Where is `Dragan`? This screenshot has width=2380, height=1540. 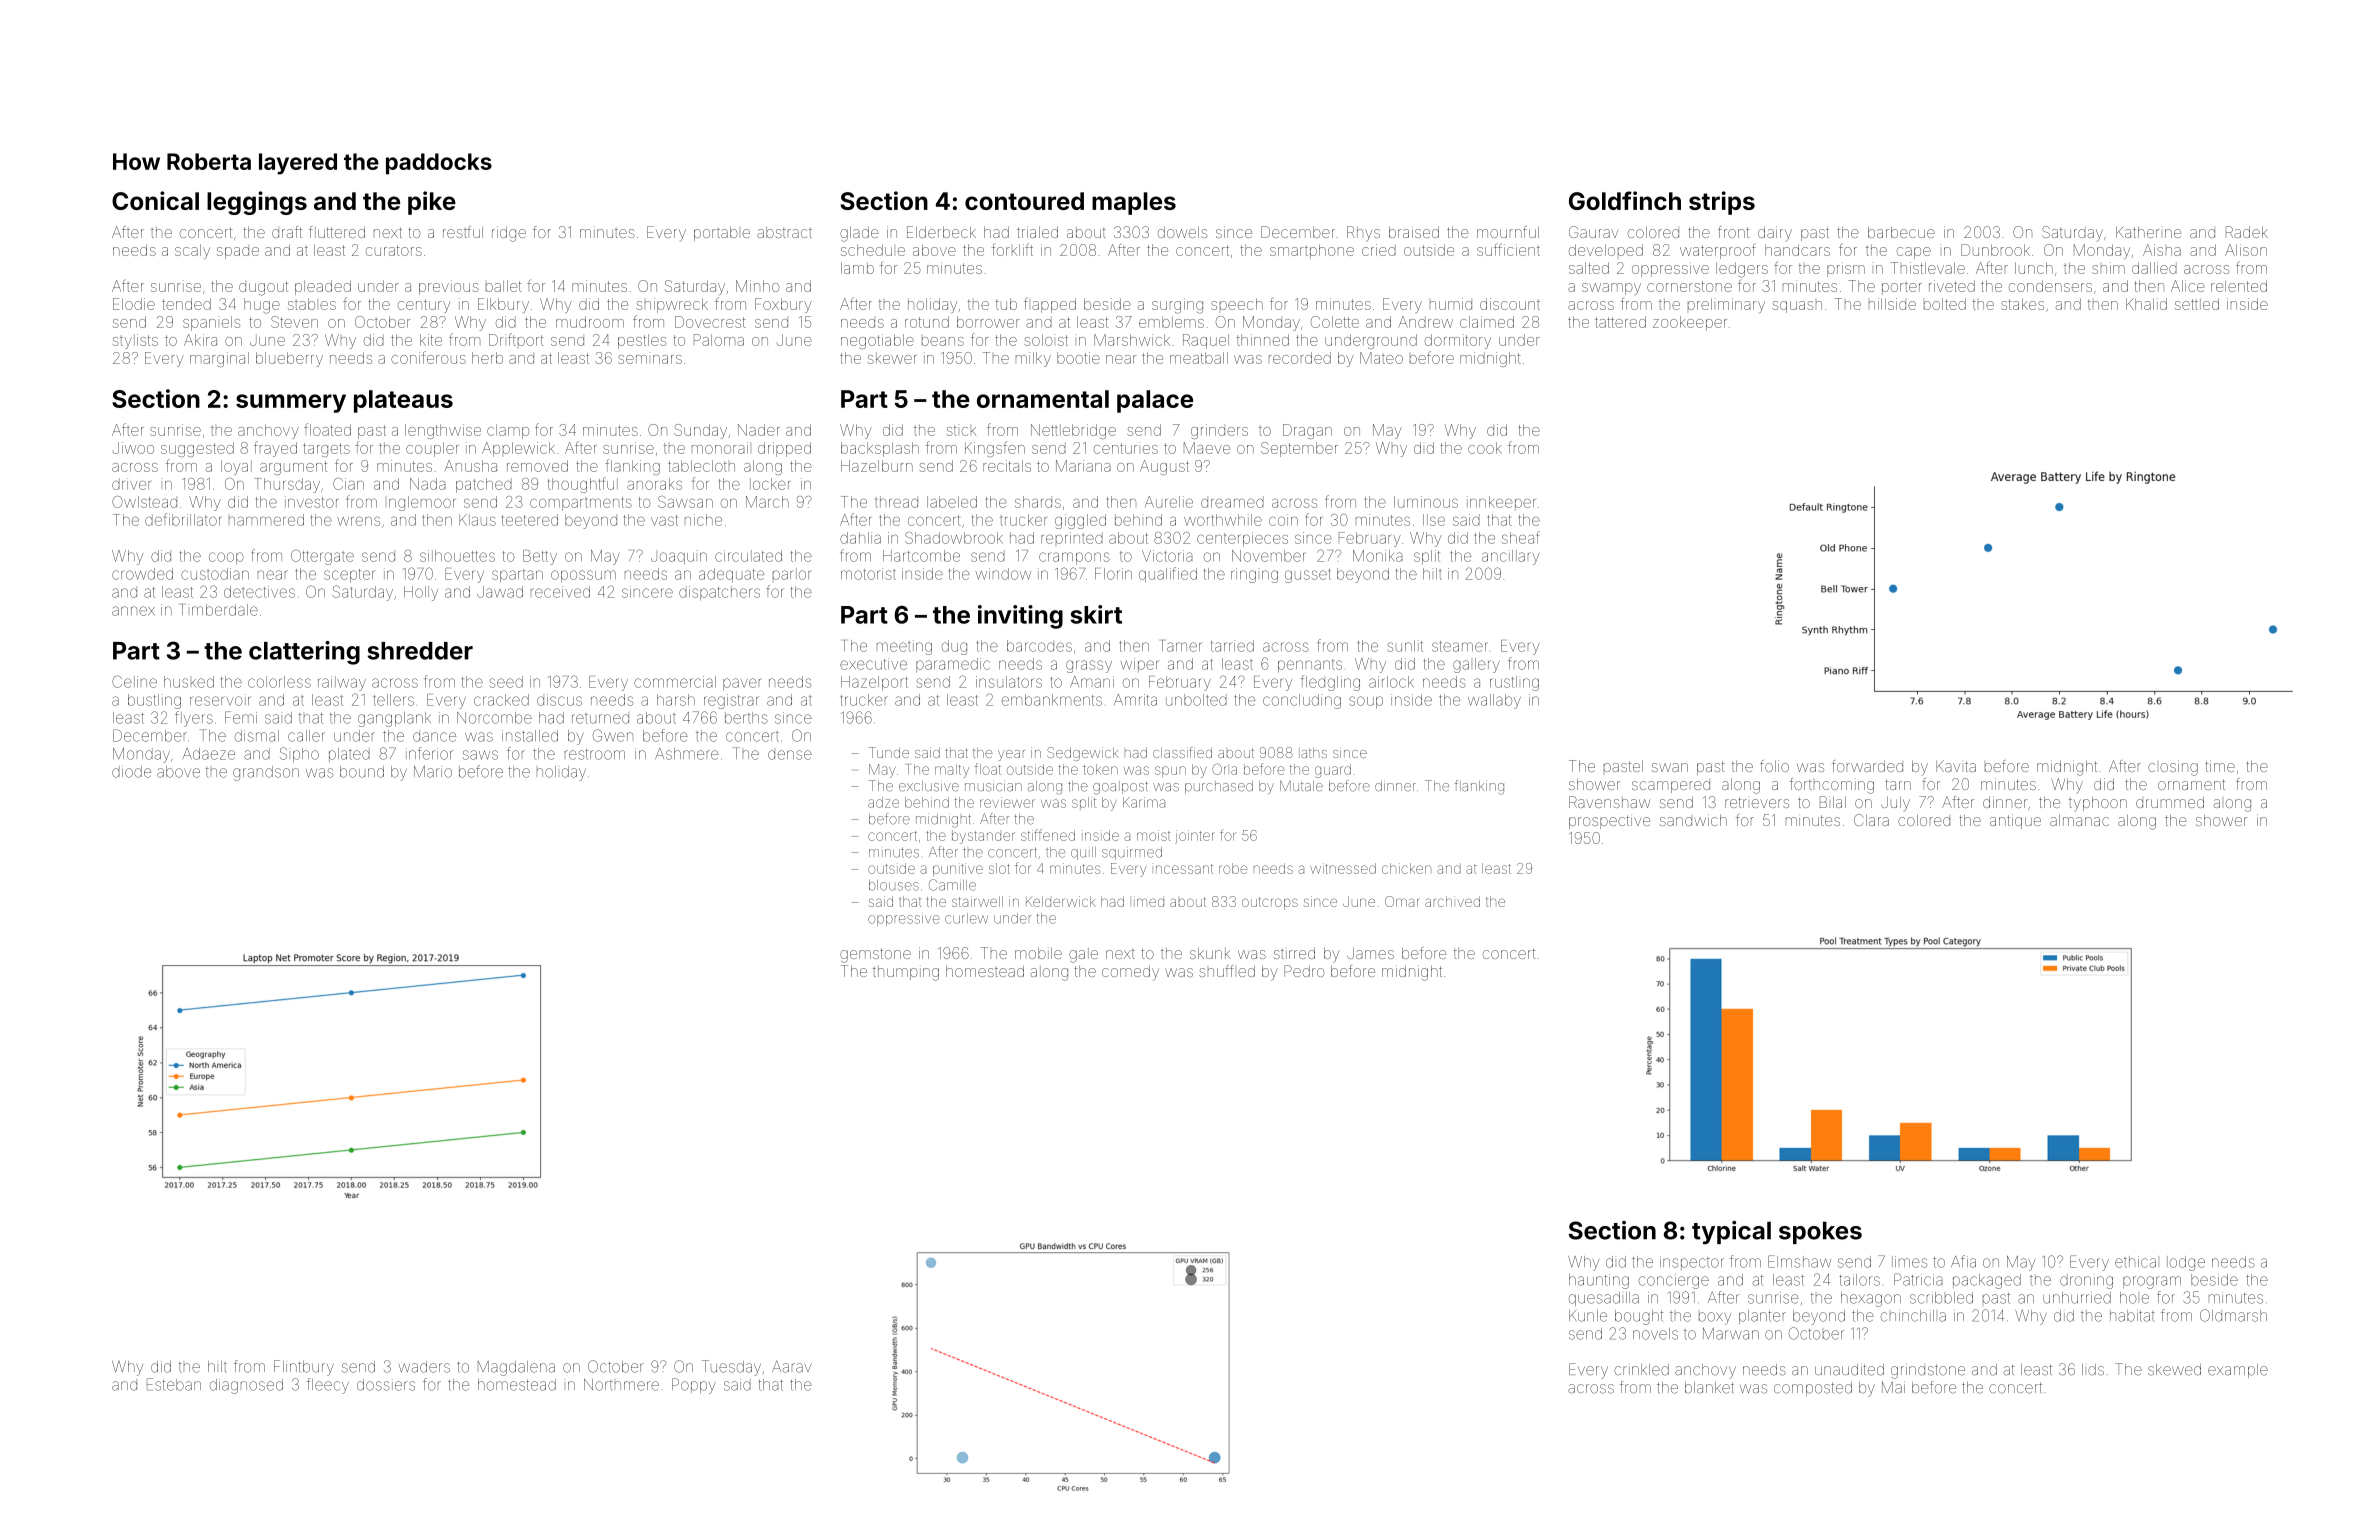
Dragan is located at coordinates (1307, 431).
